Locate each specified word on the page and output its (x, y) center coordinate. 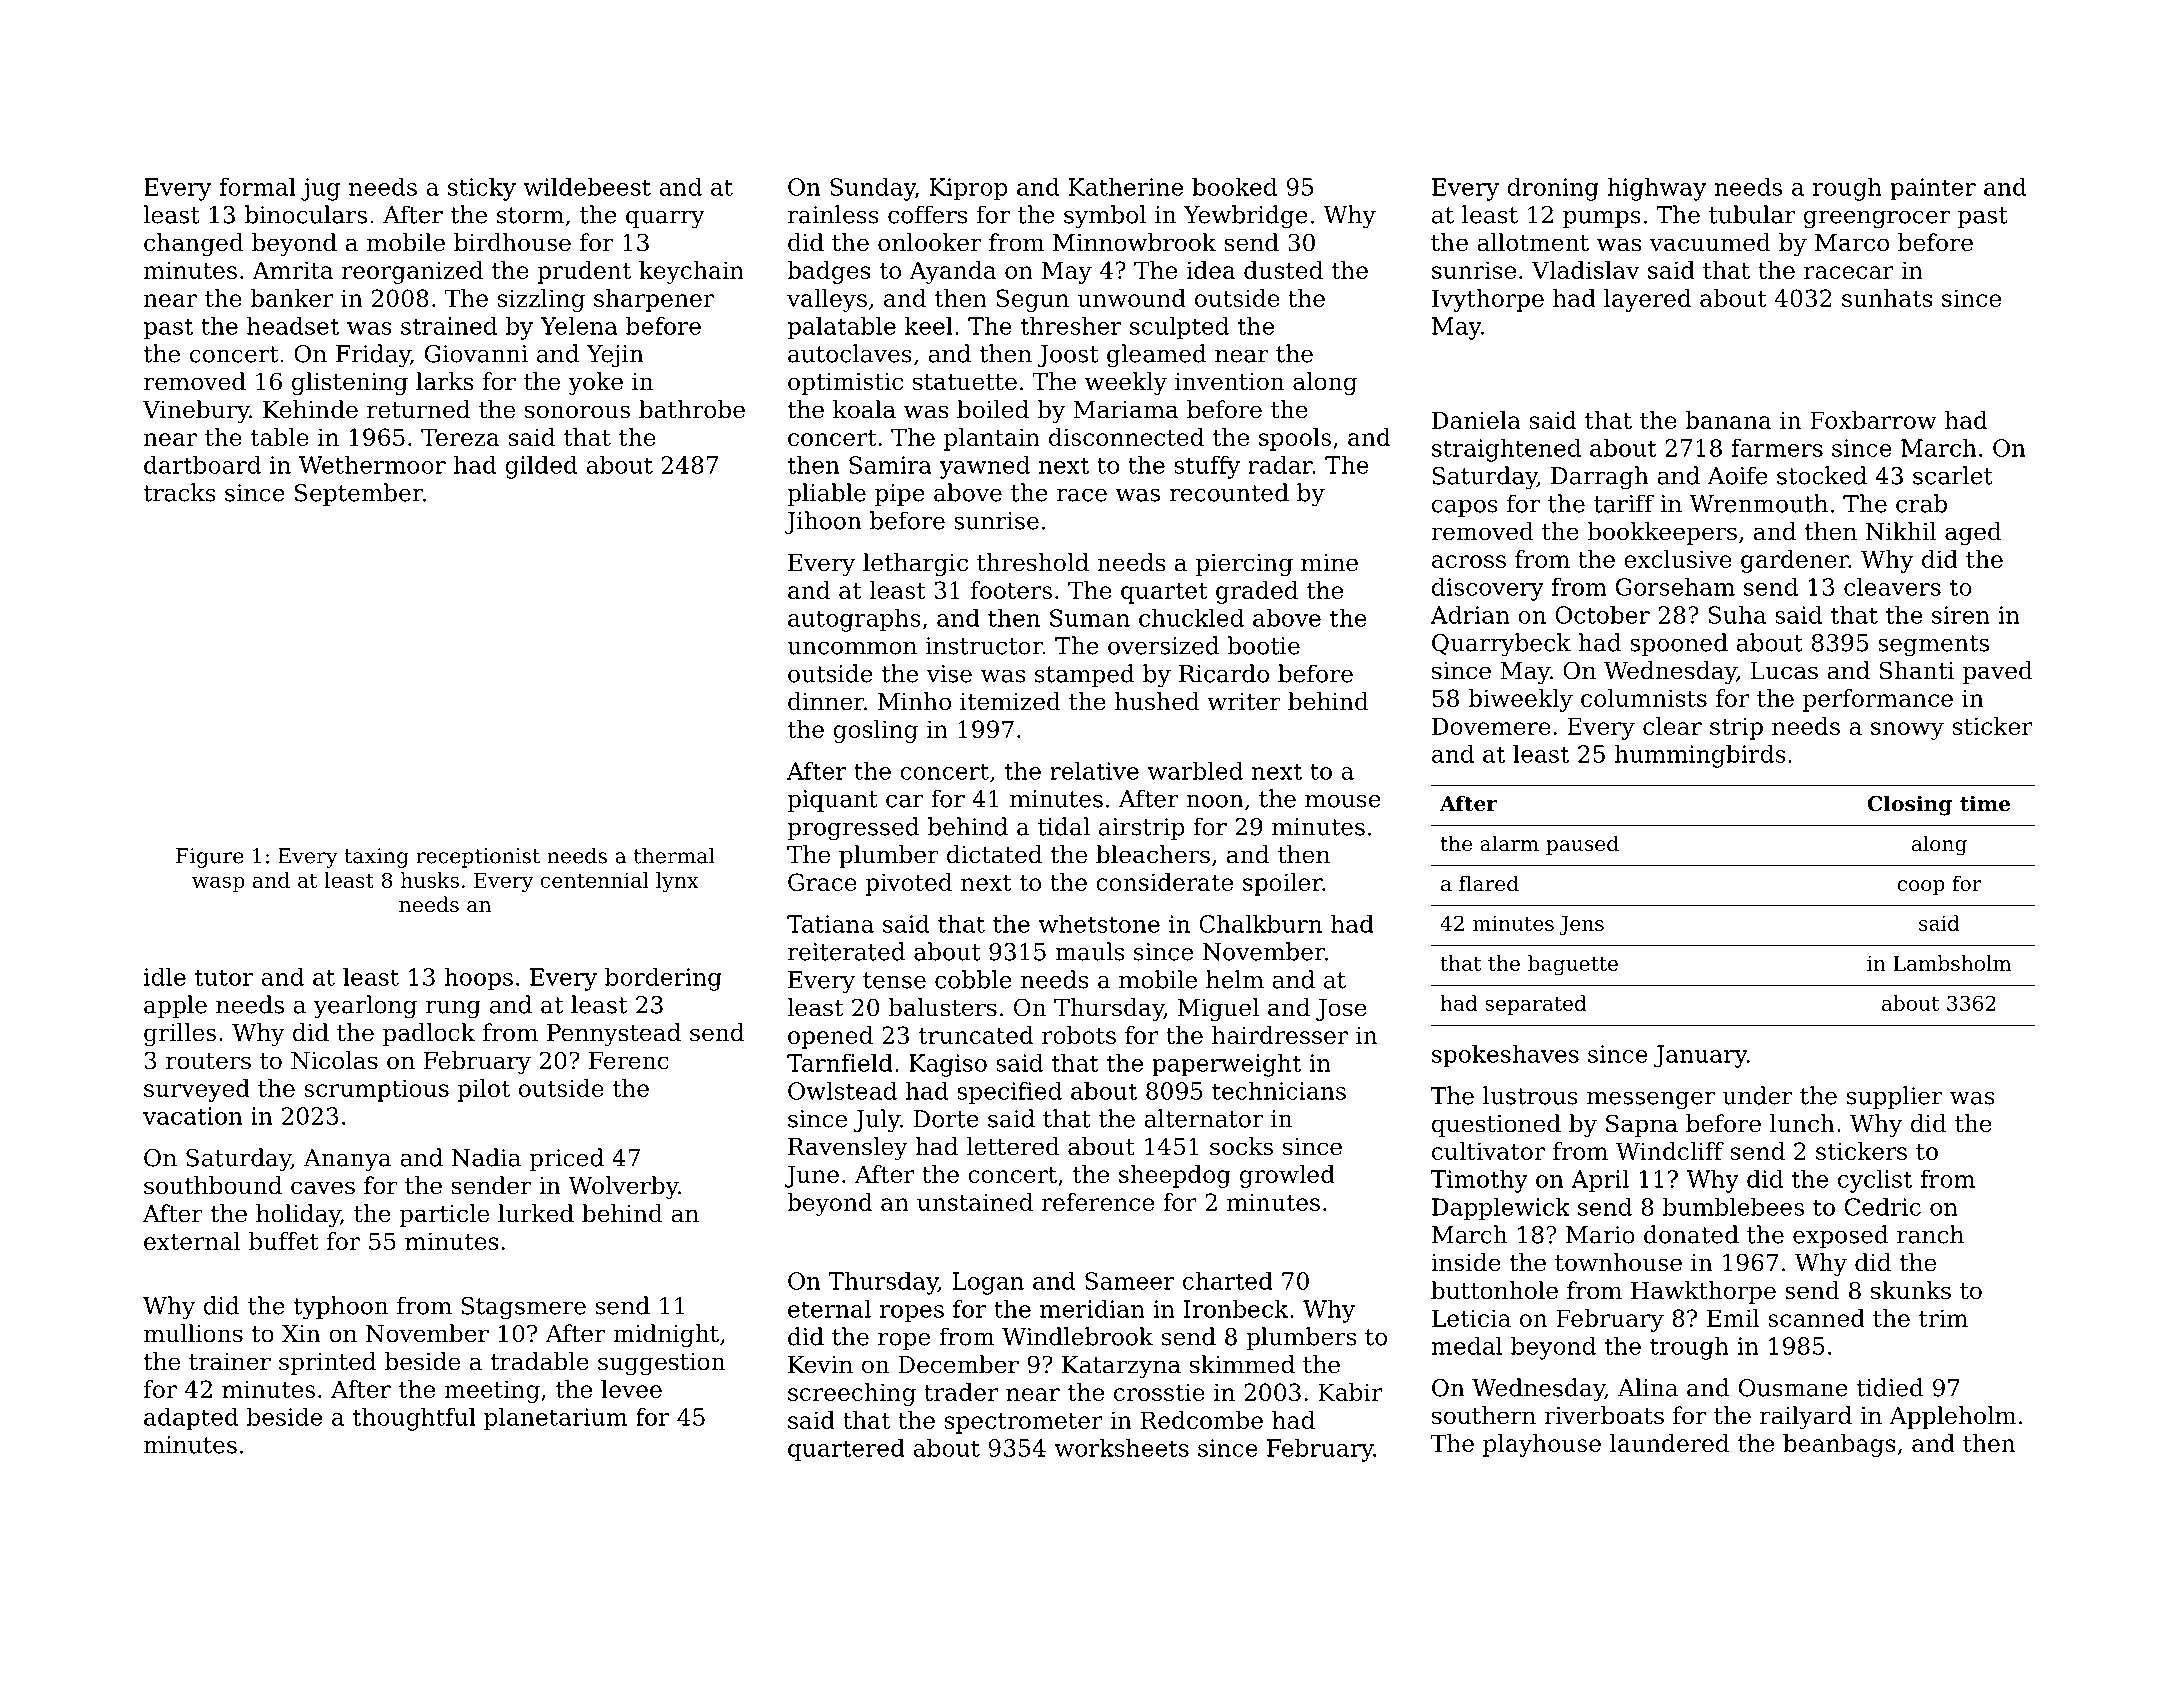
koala (864, 409)
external (192, 1241)
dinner (826, 701)
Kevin (820, 1365)
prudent (584, 272)
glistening (350, 383)
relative (1094, 771)
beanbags (1839, 1445)
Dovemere (1491, 726)
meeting (492, 1391)
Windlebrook (1077, 1336)
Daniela (1476, 420)
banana (1728, 420)
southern (1484, 1415)
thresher (1071, 325)
